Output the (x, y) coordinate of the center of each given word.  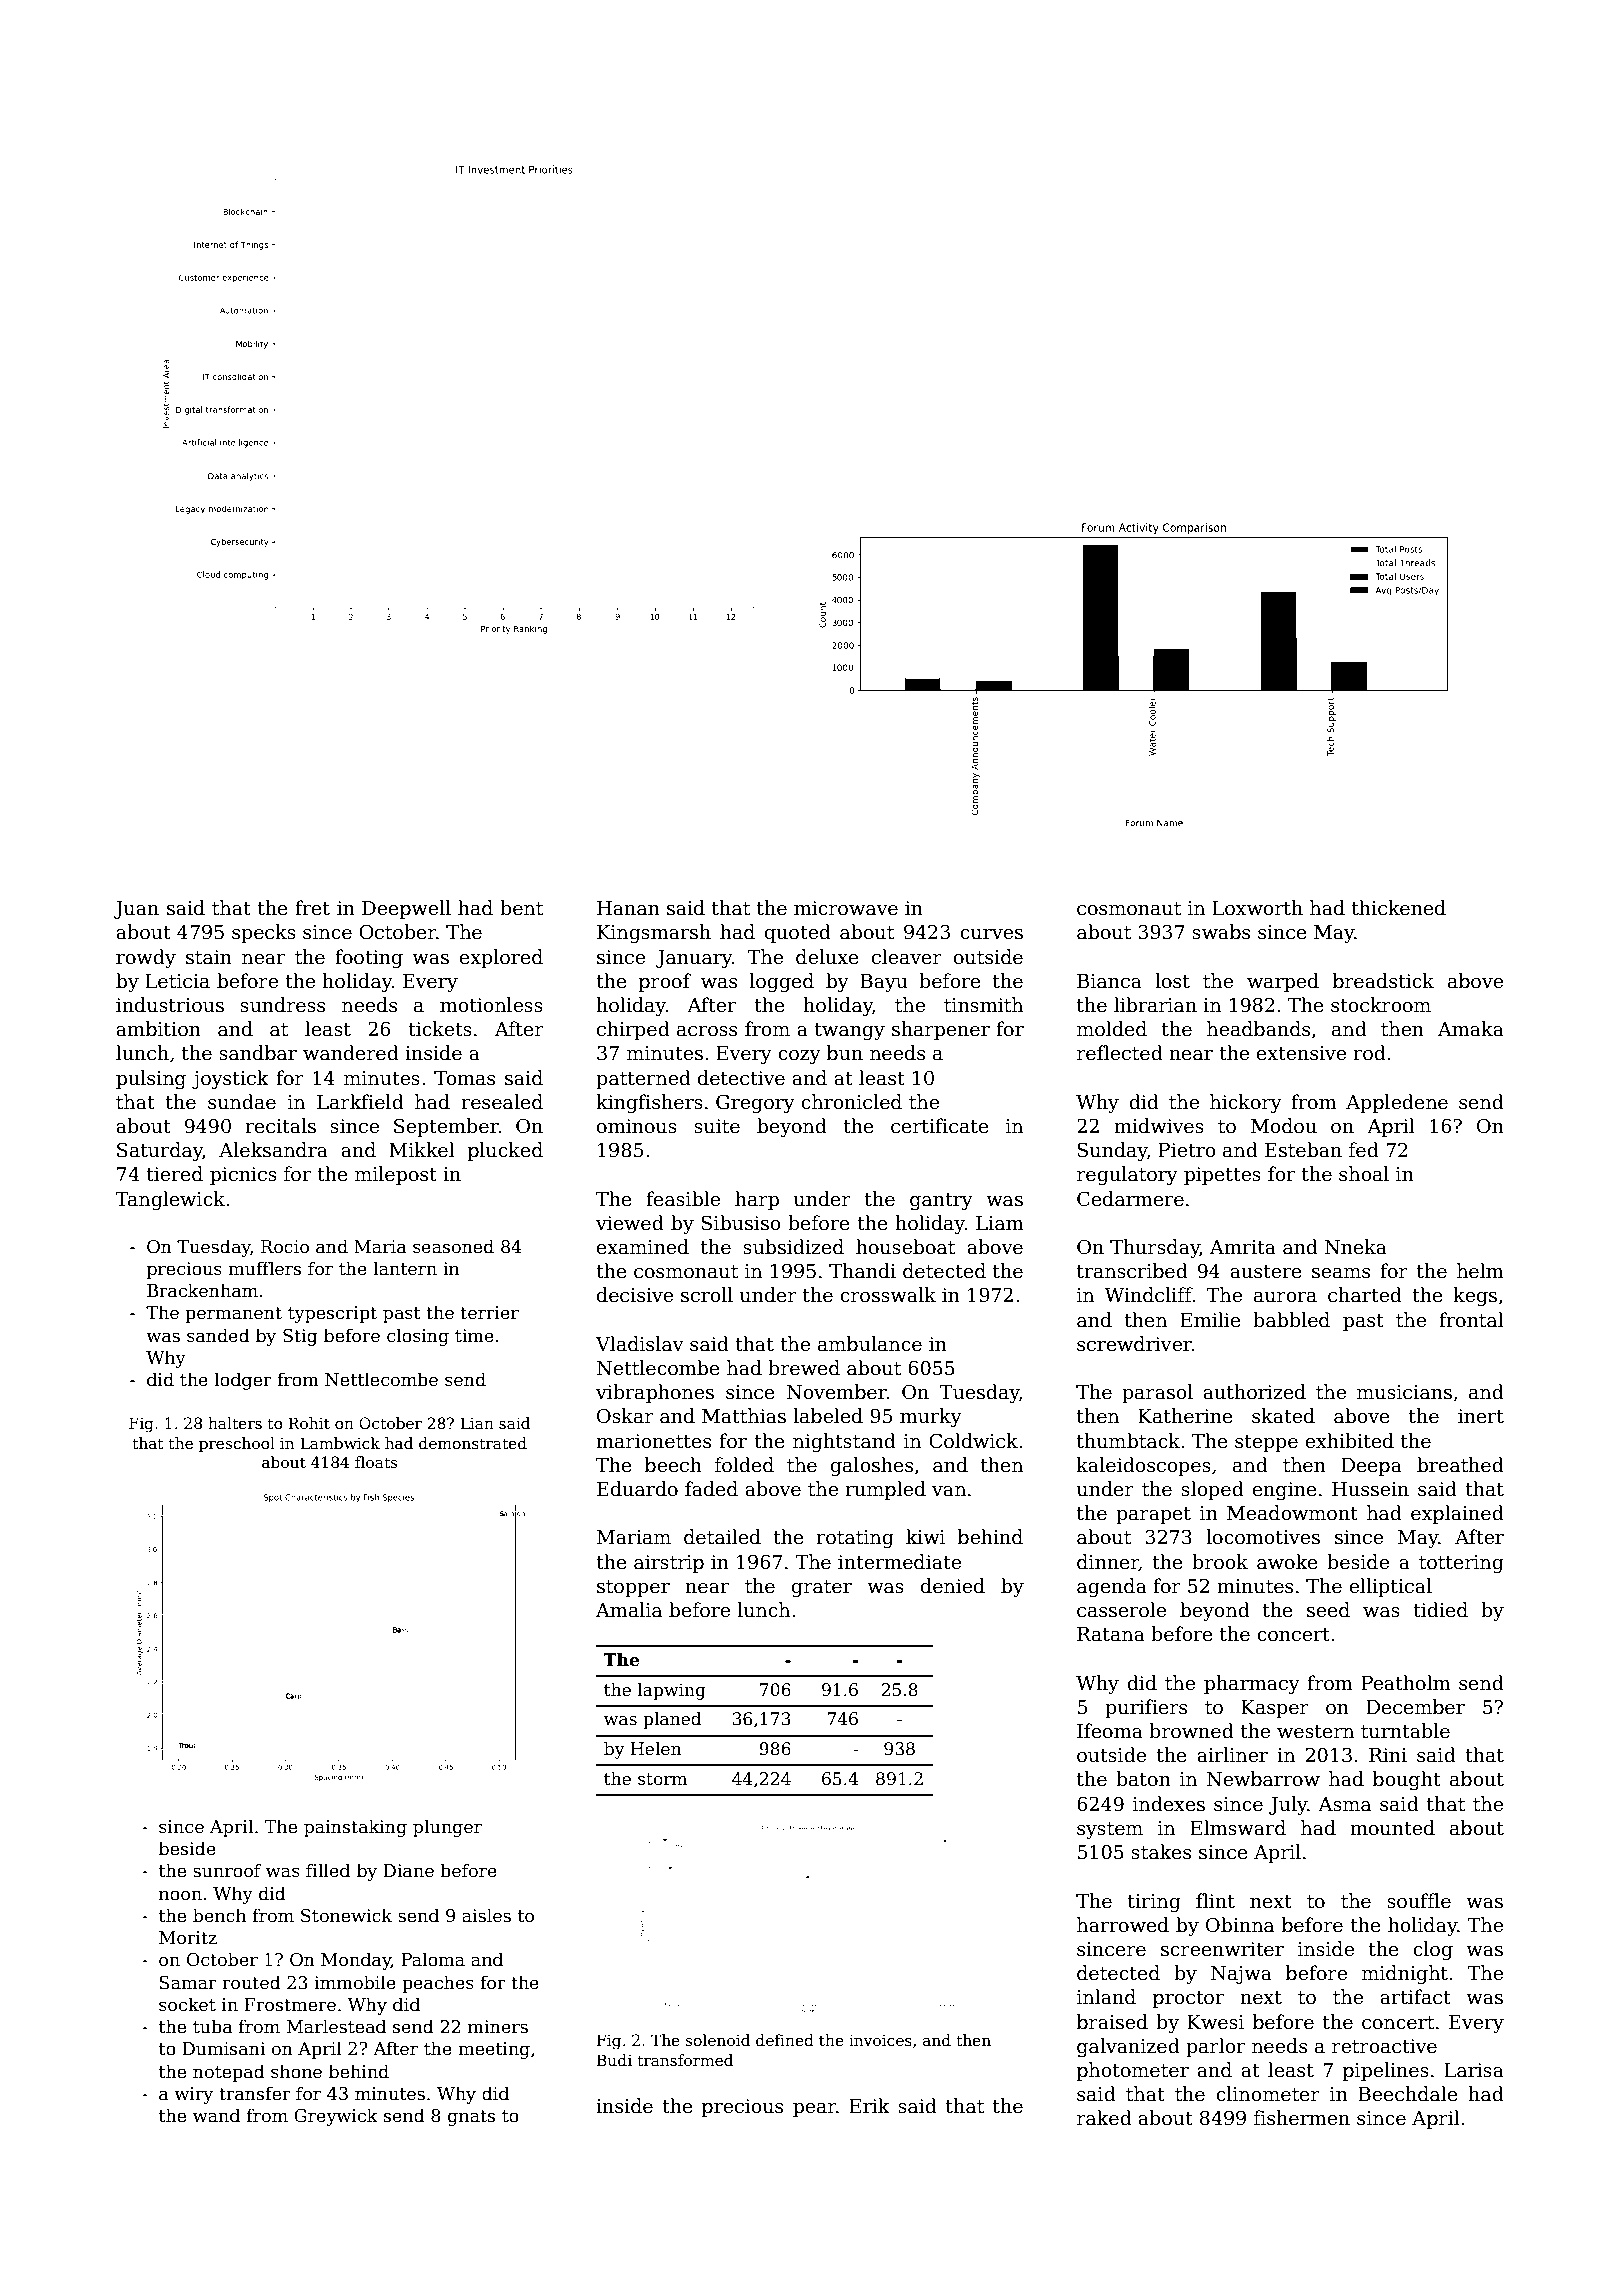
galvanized (1128, 2047)
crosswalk (888, 1295)
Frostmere (290, 2005)
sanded (218, 1335)
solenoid (718, 2040)
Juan (136, 910)
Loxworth (1257, 908)
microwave (846, 908)
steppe (1266, 1443)
